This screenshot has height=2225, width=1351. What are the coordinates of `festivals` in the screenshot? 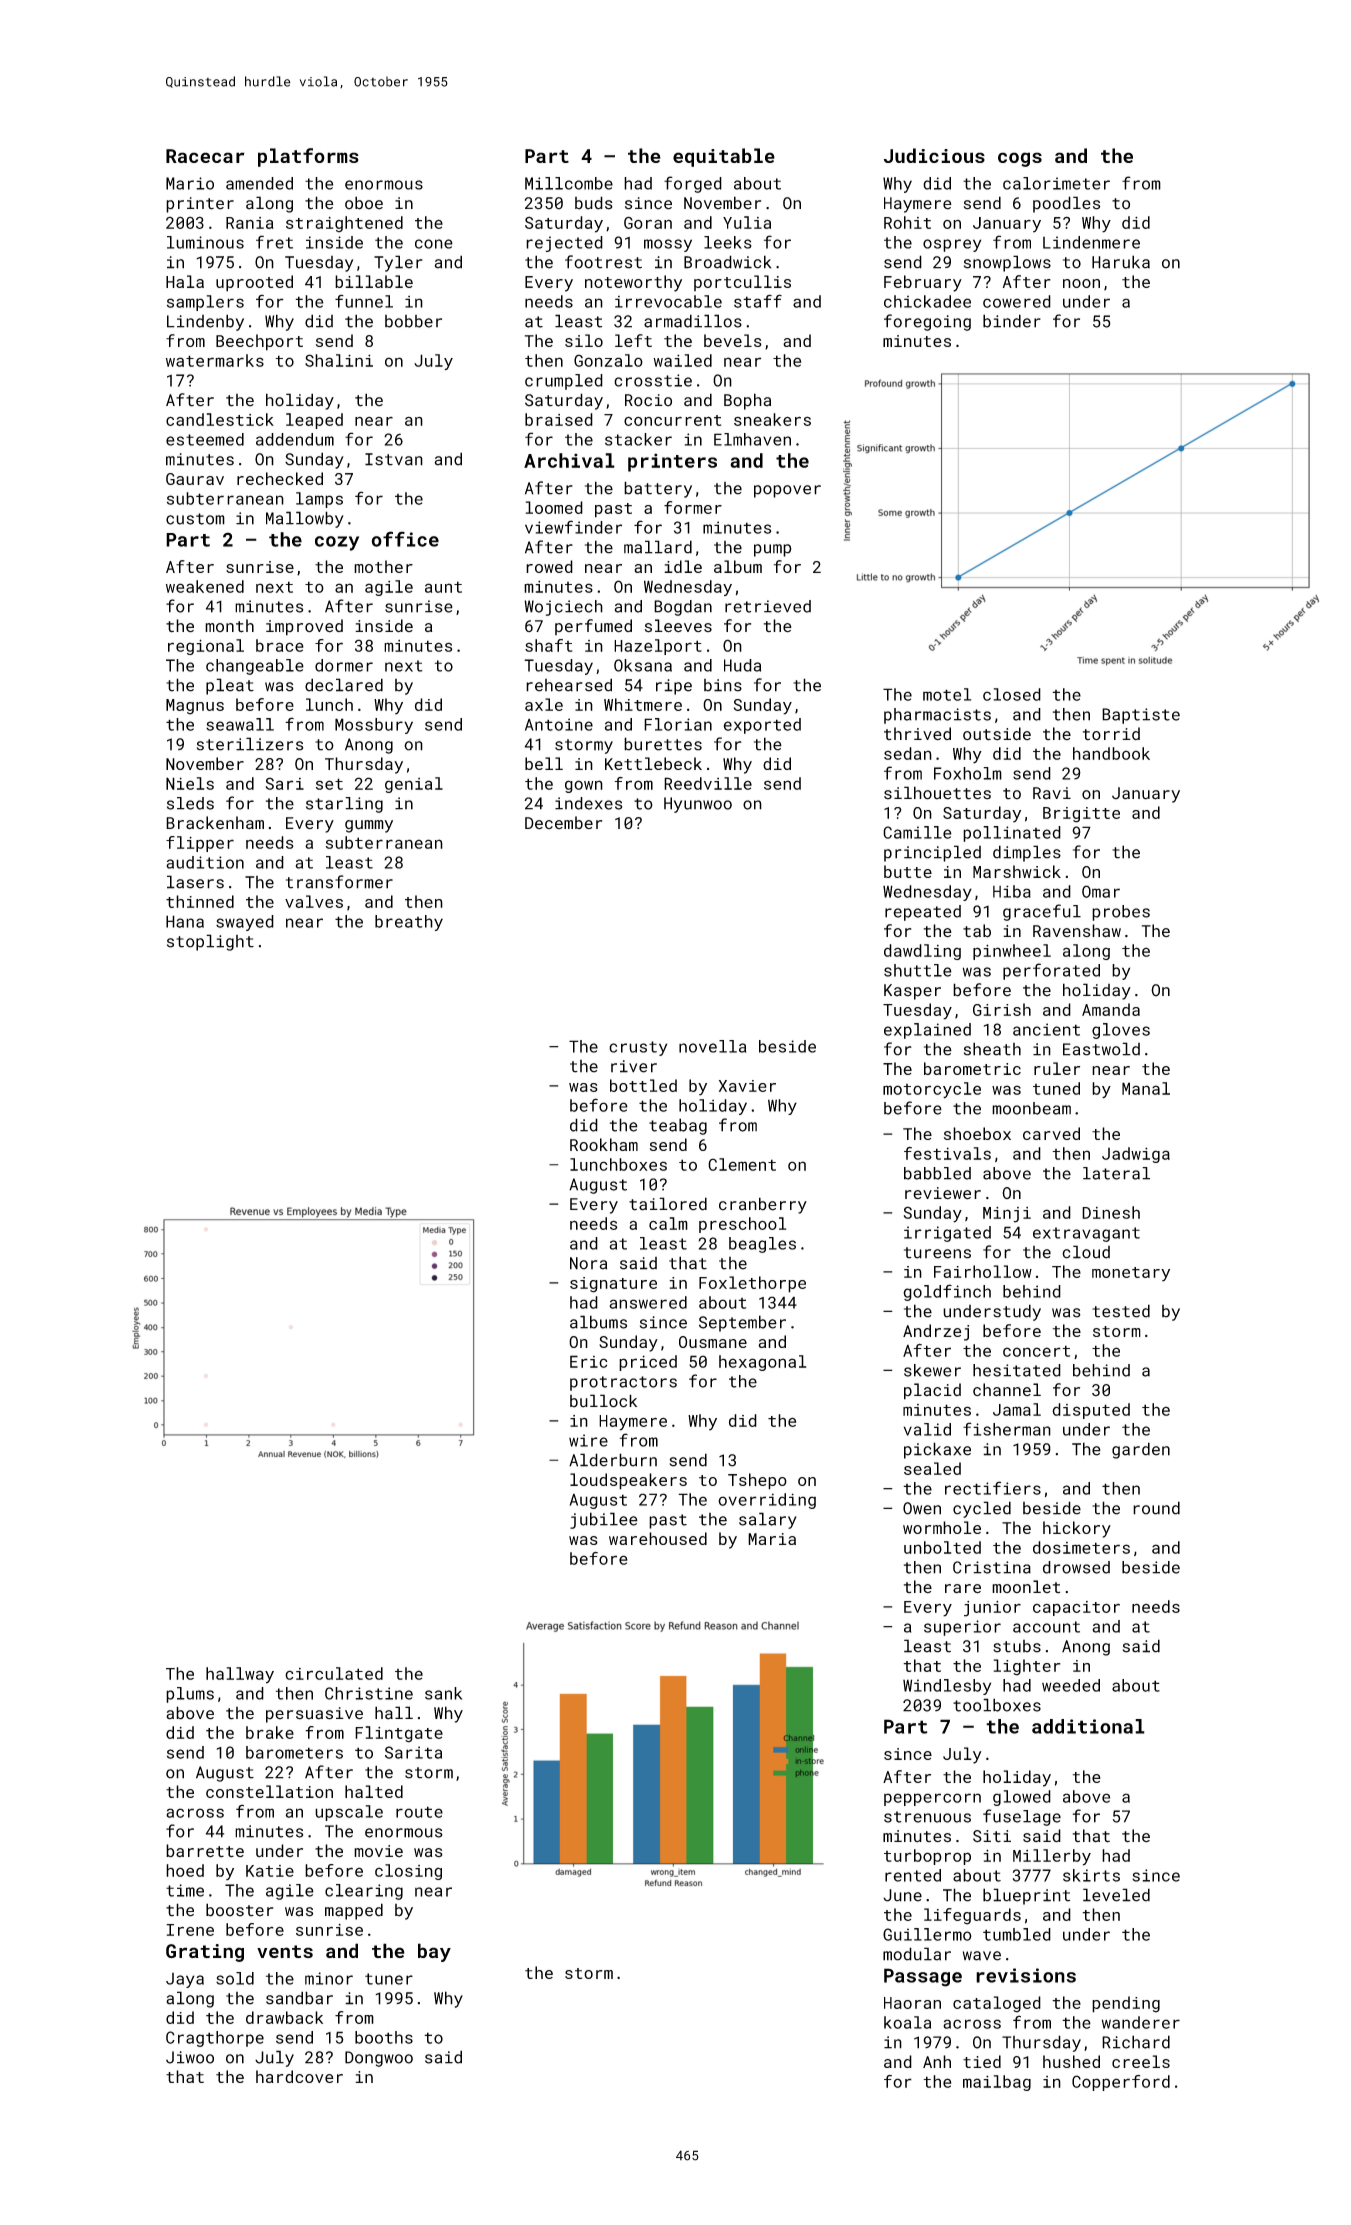 It's located at (947, 1153).
